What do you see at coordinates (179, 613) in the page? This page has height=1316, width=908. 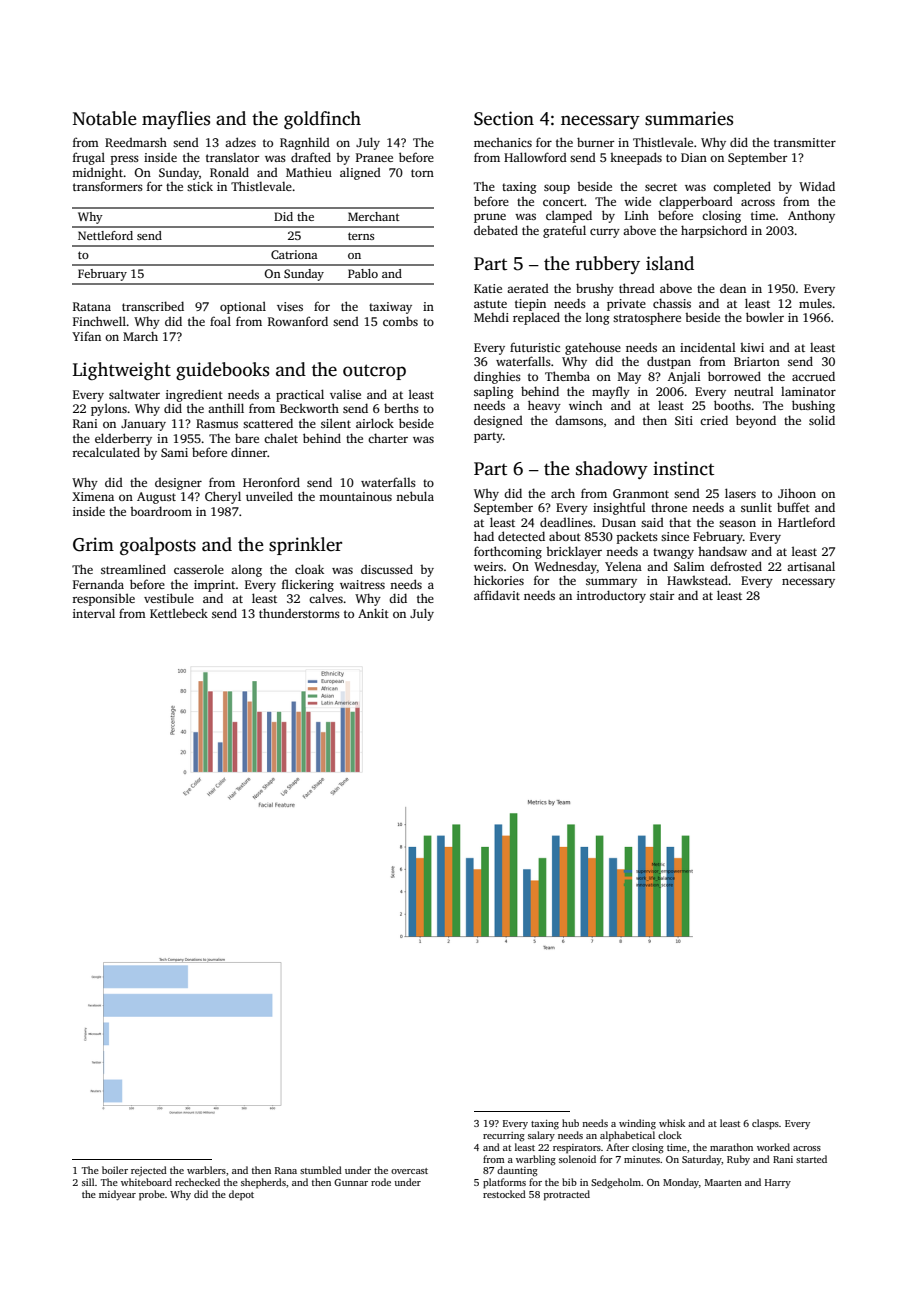 I see `Kettlebeck` at bounding box center [179, 613].
